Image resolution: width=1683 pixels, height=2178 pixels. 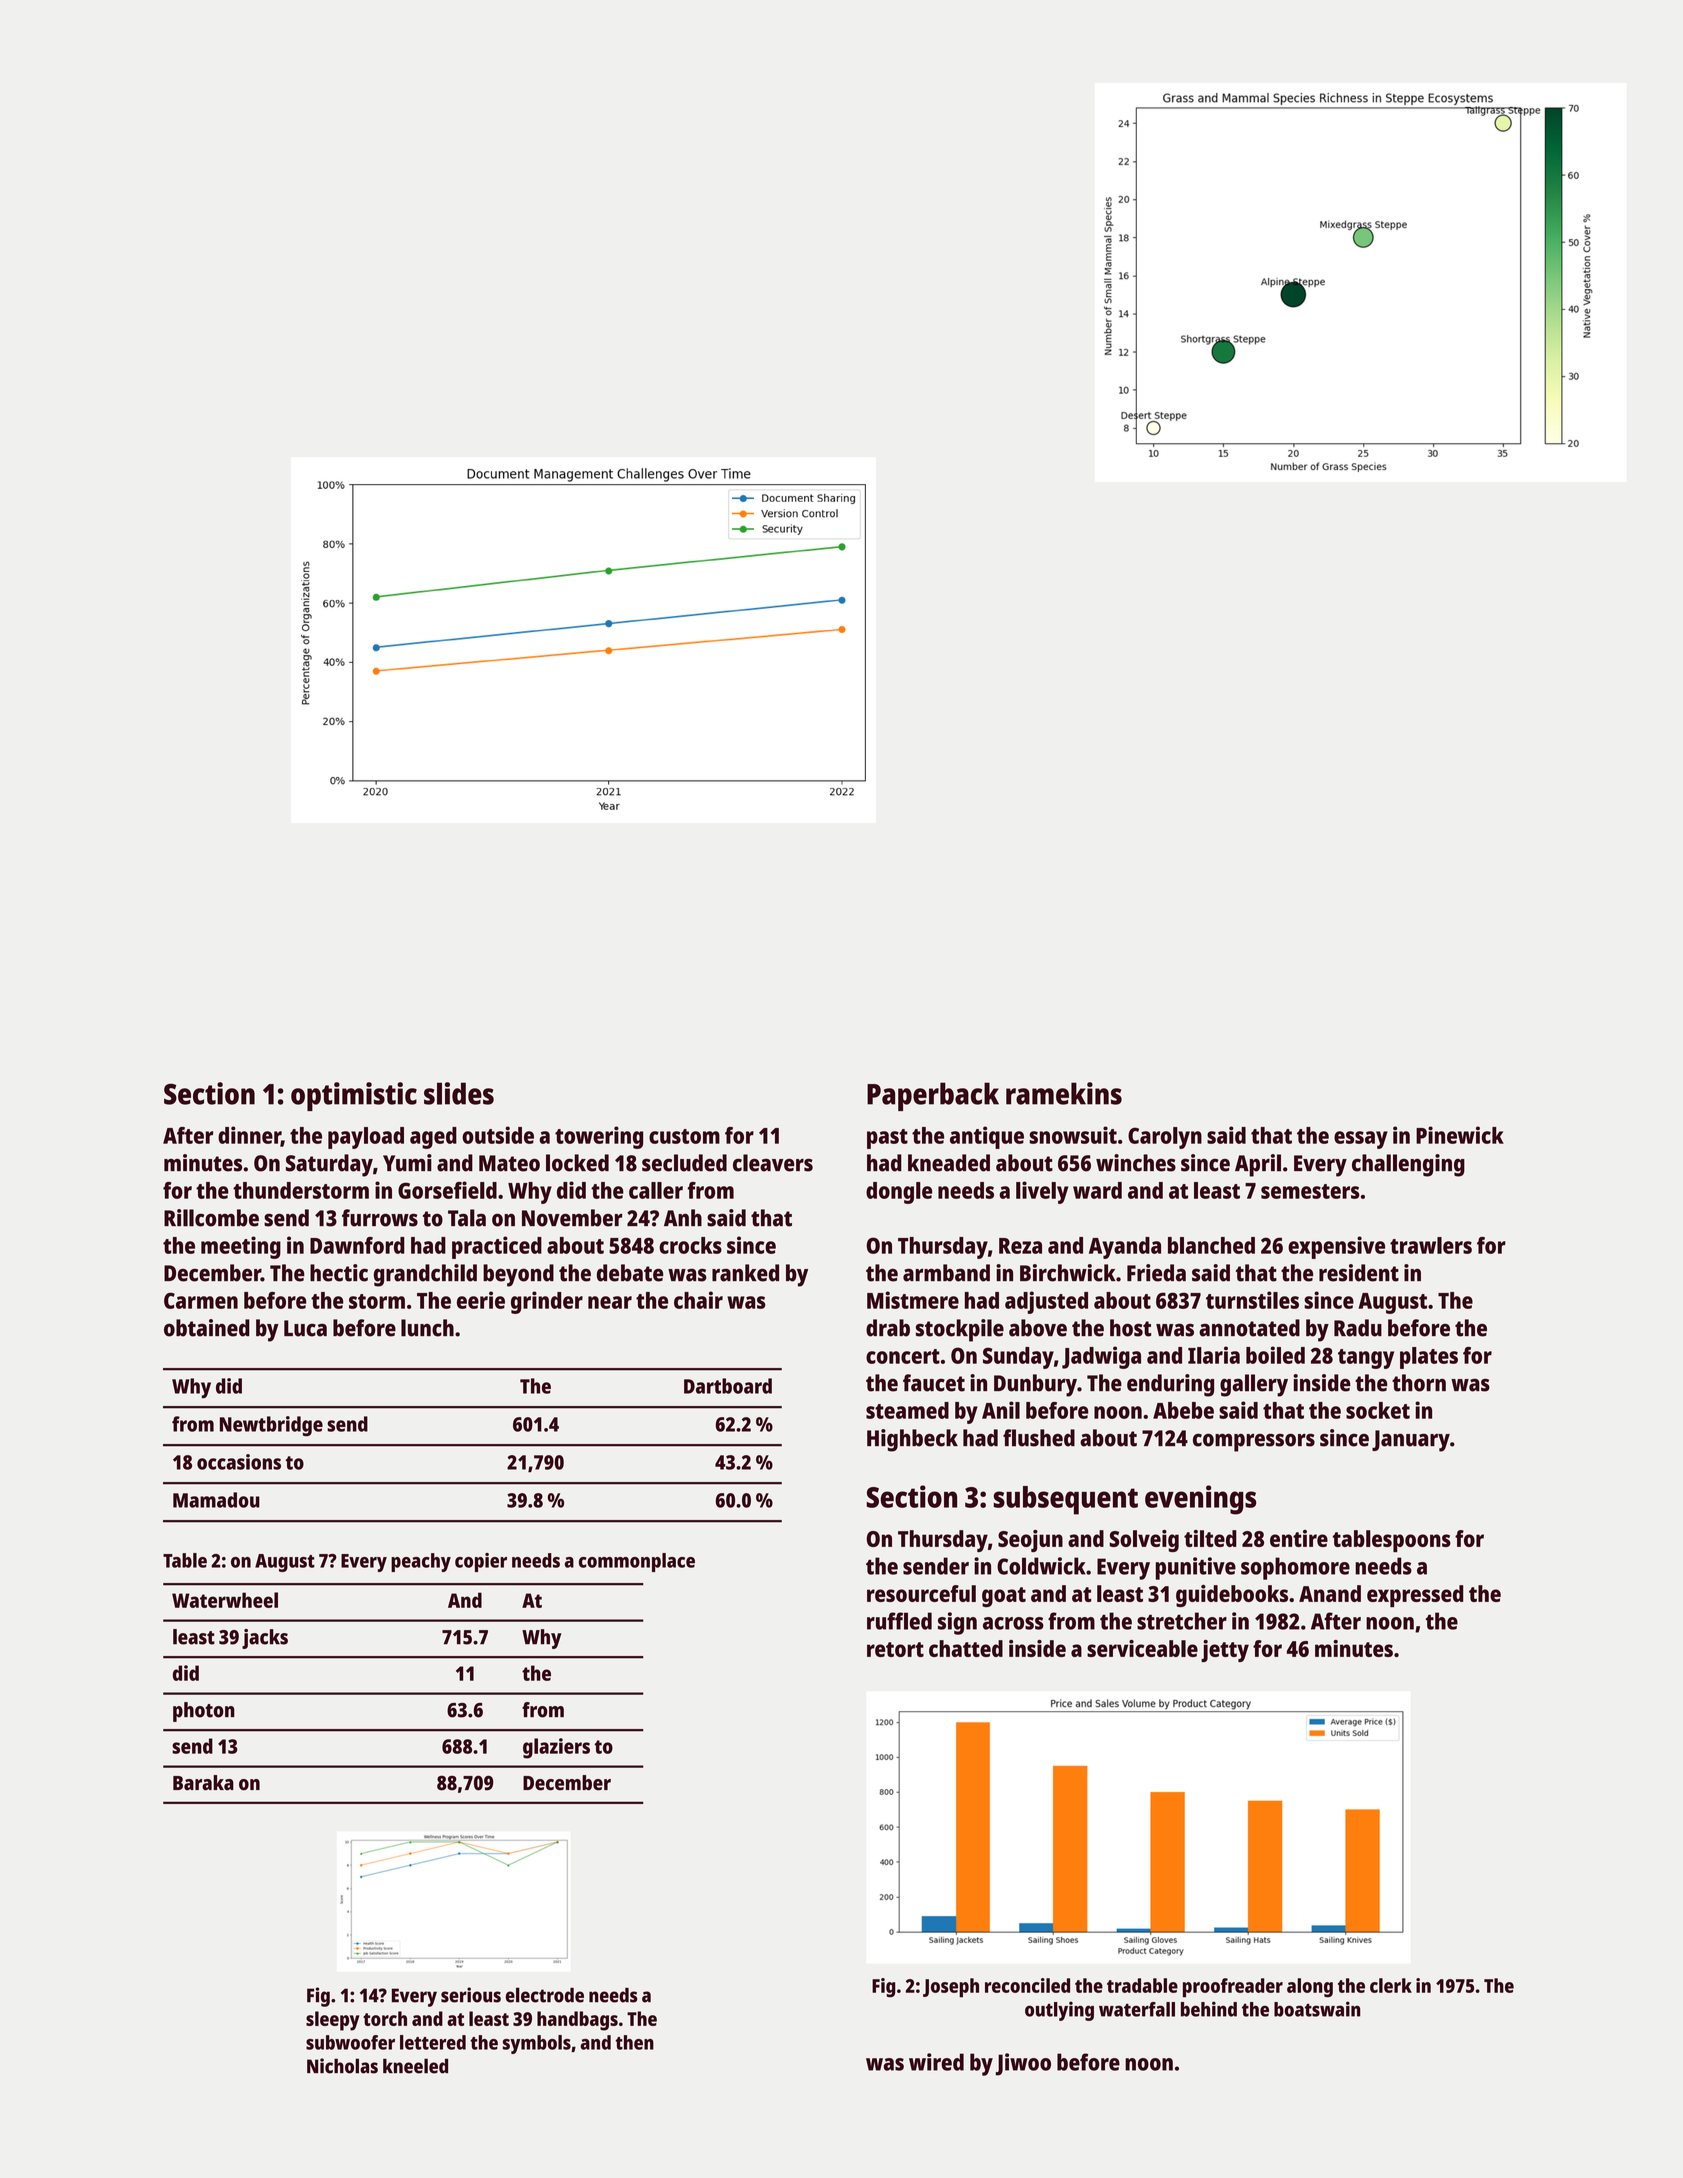 I want to click on trawlers, so click(x=1431, y=1245).
